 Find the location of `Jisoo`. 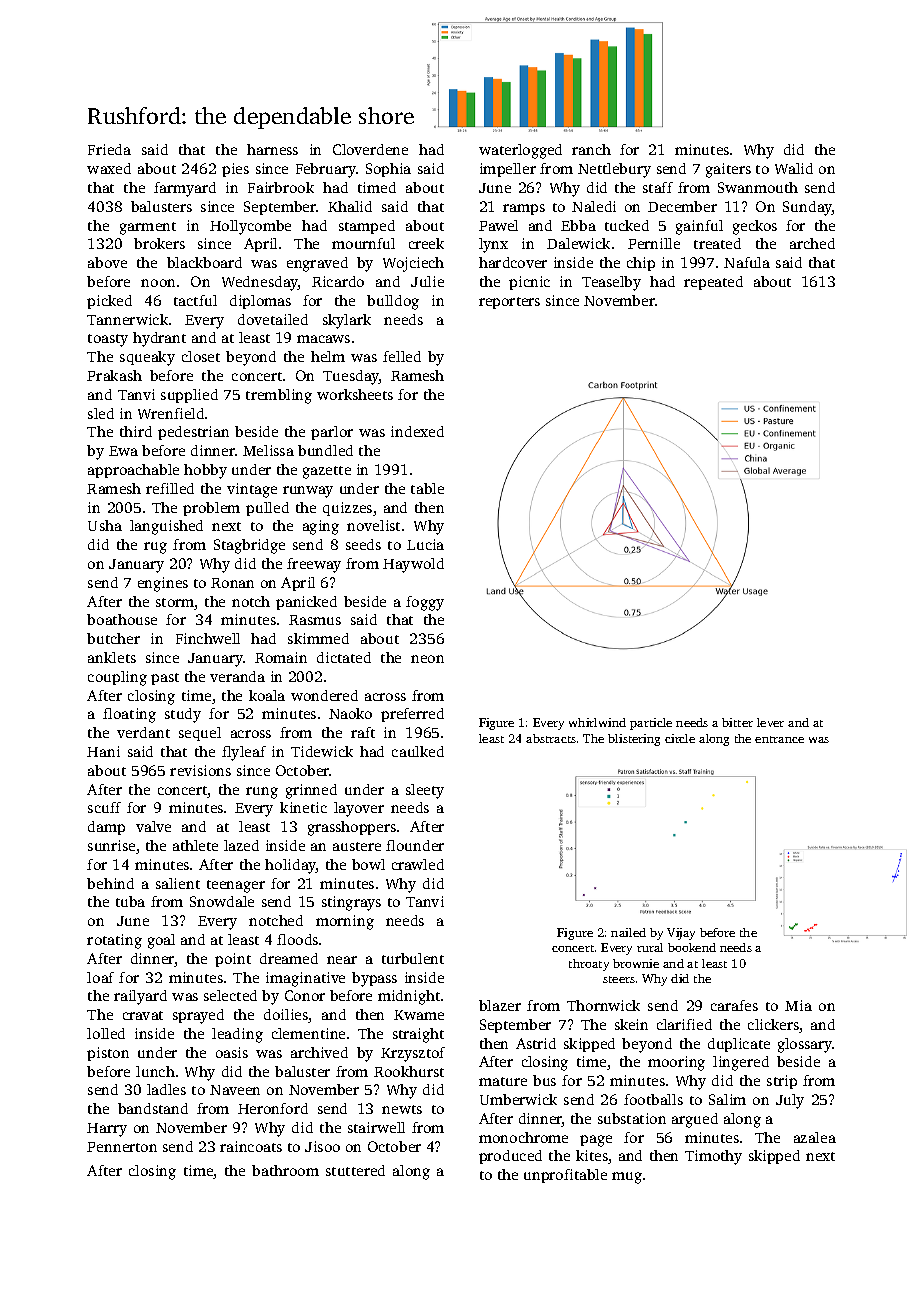

Jisoo is located at coordinates (322, 1146).
